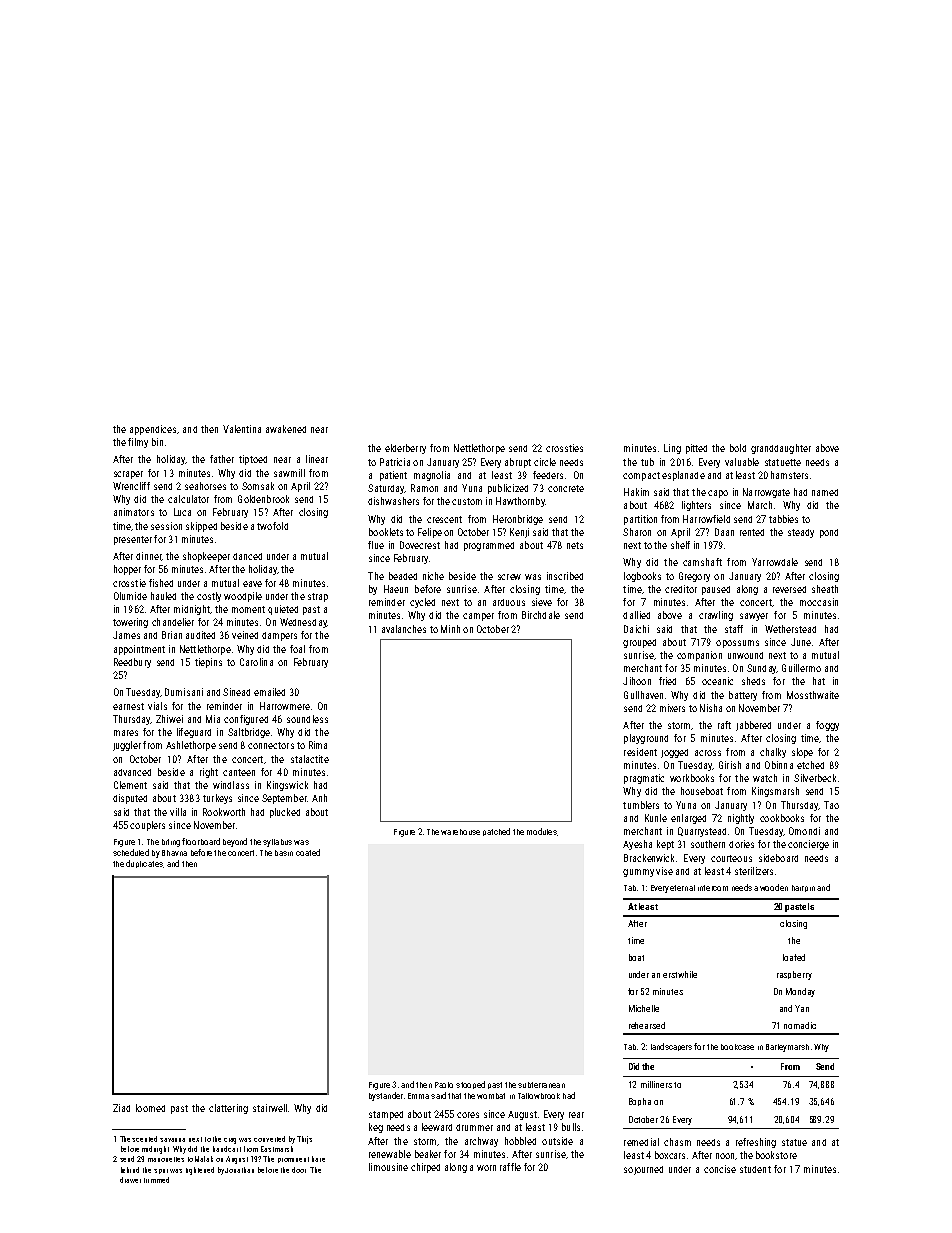 Image resolution: width=952 pixels, height=1233 pixels. What do you see at coordinates (802, 1008) in the document?
I see `Yan` at bounding box center [802, 1008].
